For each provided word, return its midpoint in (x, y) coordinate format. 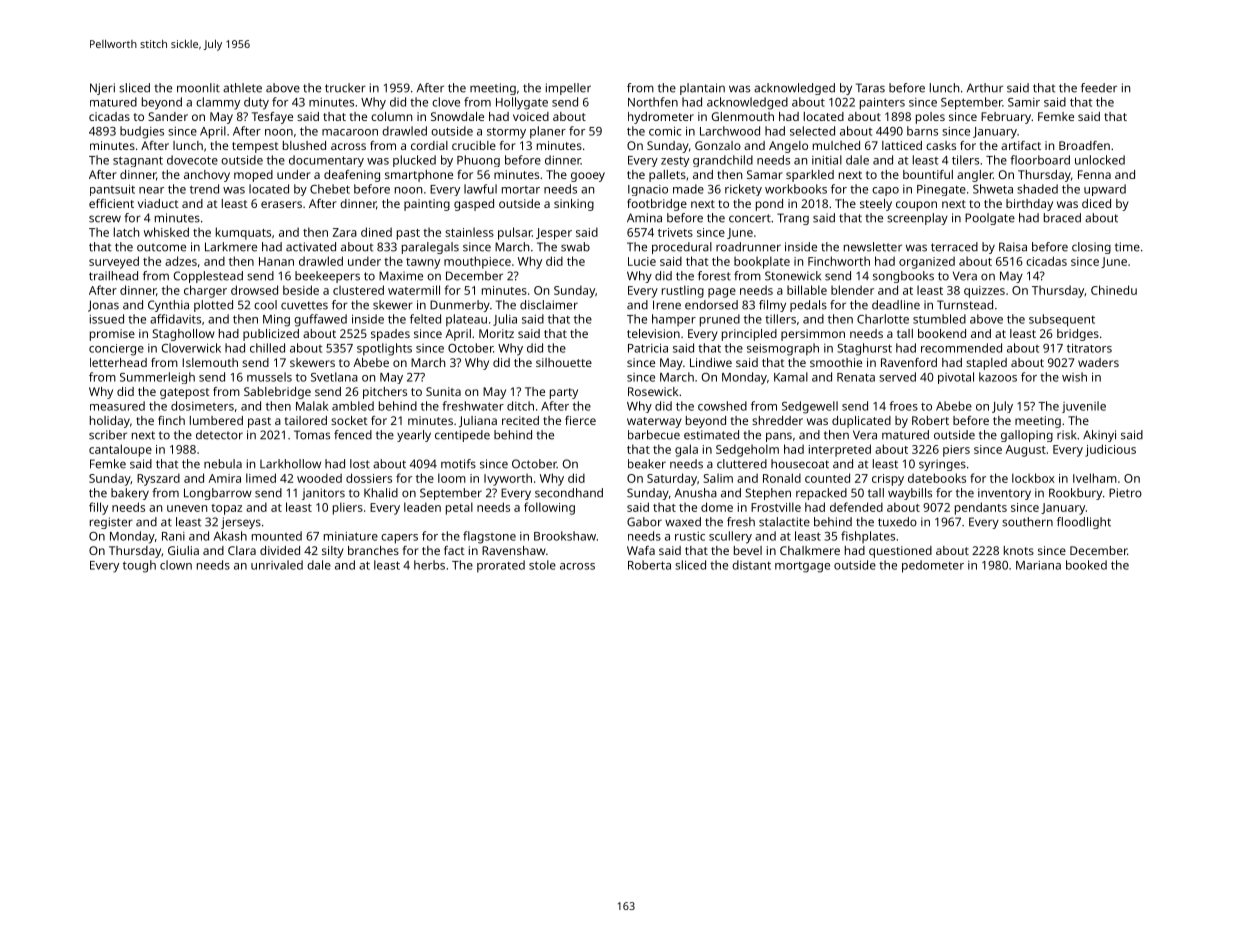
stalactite (784, 522)
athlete (242, 88)
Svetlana (334, 377)
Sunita (443, 391)
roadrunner (748, 247)
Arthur (985, 88)
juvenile (1084, 407)
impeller (568, 89)
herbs (429, 565)
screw (105, 219)
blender (852, 290)
